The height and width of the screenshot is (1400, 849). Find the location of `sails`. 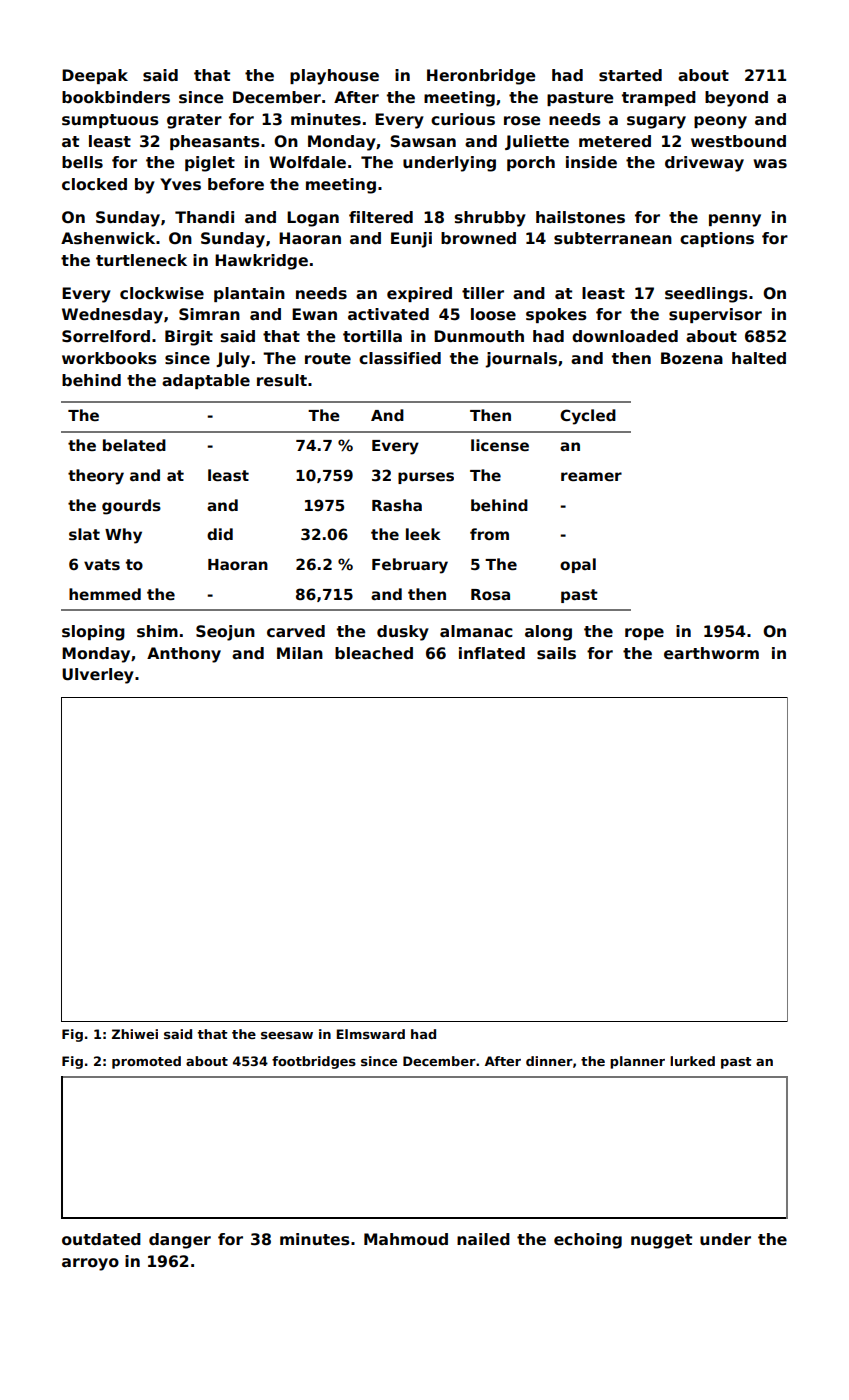

sails is located at coordinates (556, 653).
